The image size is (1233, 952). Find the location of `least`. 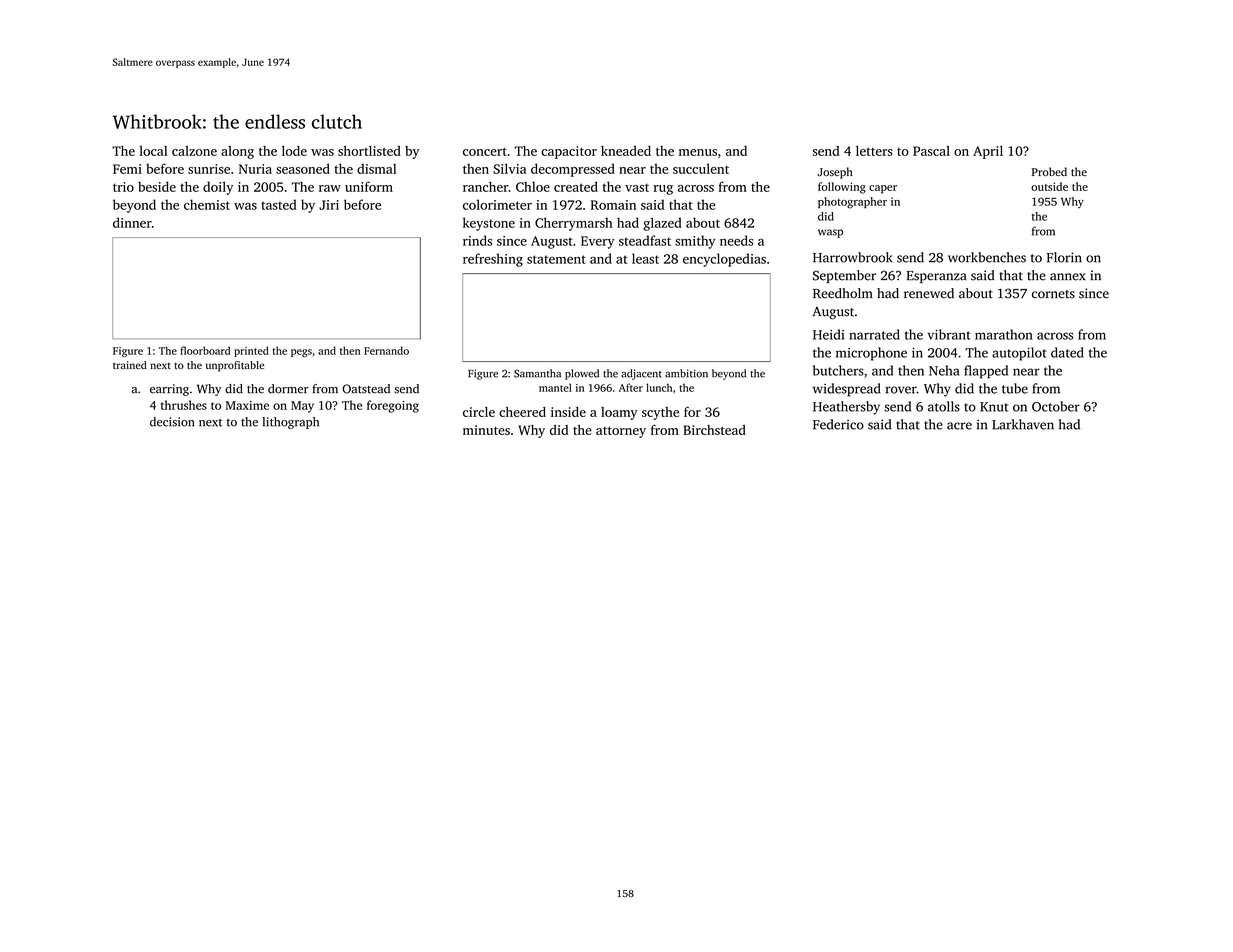

least is located at coordinates (645, 258).
